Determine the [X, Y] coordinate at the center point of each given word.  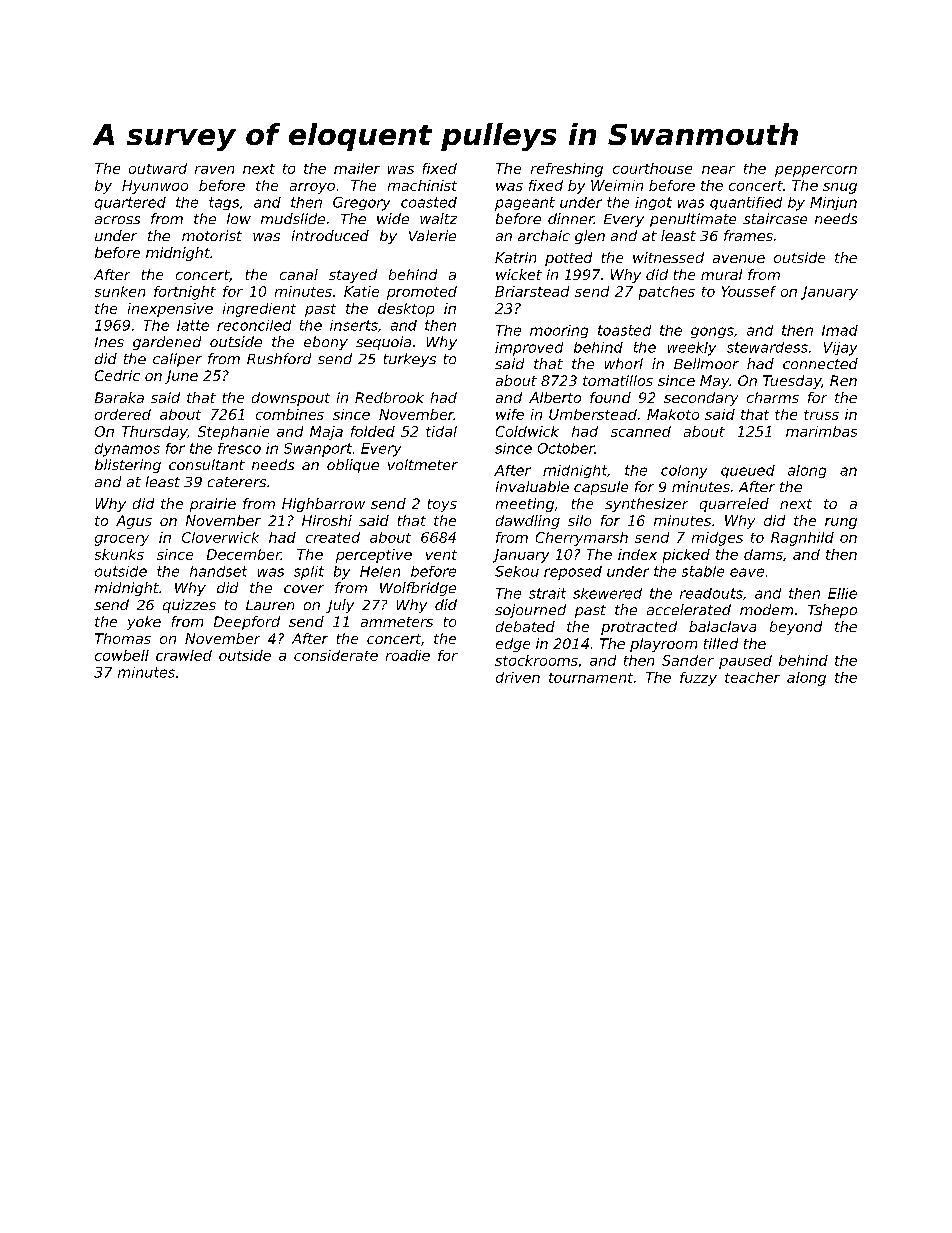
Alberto [555, 397]
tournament [591, 678]
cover [304, 589]
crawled [184, 655]
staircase [775, 218]
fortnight [185, 293]
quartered [130, 203]
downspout [291, 399]
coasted [429, 202]
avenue [739, 259]
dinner [571, 218]
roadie [408, 655]
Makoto [673, 414]
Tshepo [832, 611]
